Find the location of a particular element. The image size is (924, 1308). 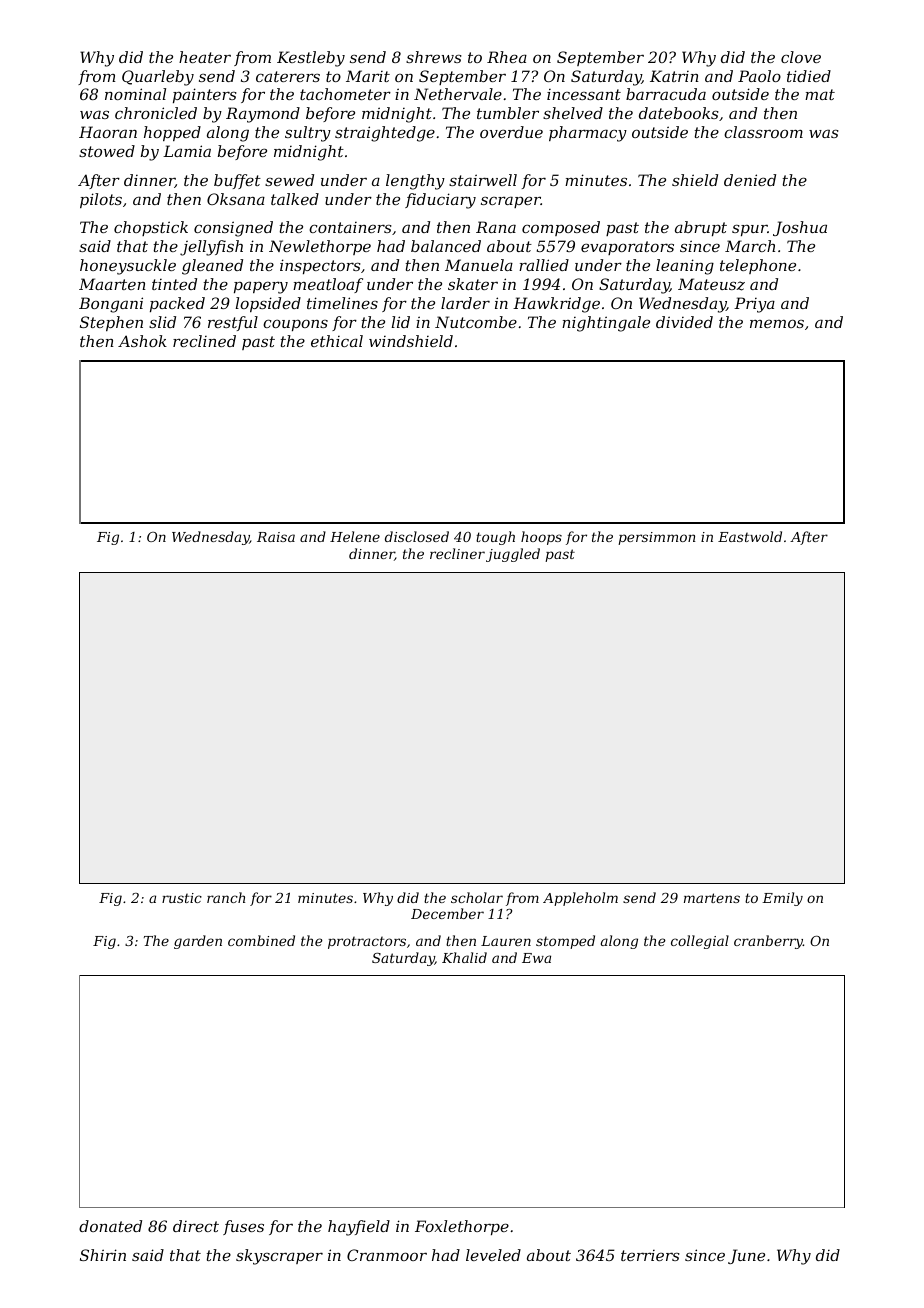

ethical is located at coordinates (337, 341).
